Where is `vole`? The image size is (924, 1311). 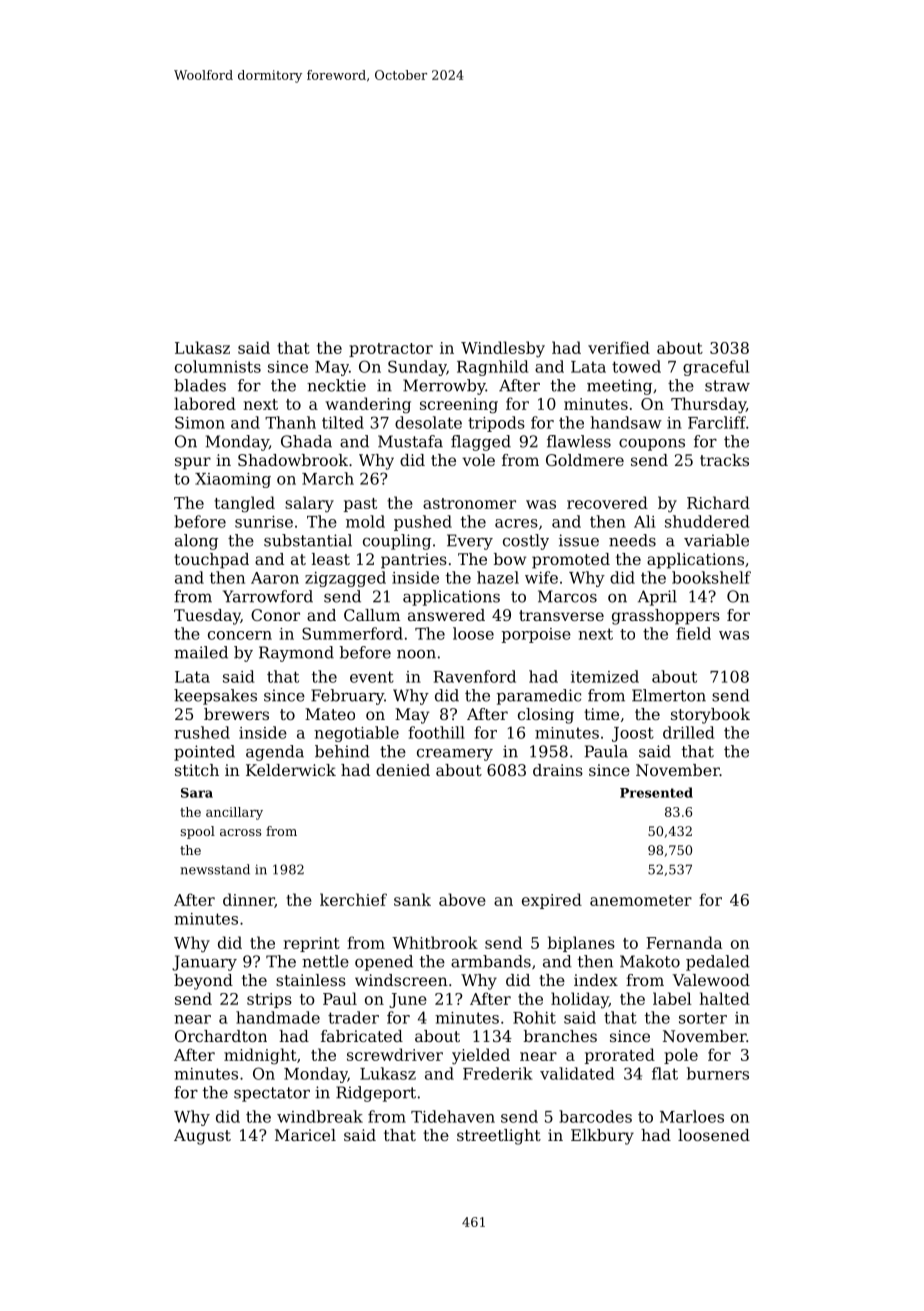
vole is located at coordinates (478, 460).
